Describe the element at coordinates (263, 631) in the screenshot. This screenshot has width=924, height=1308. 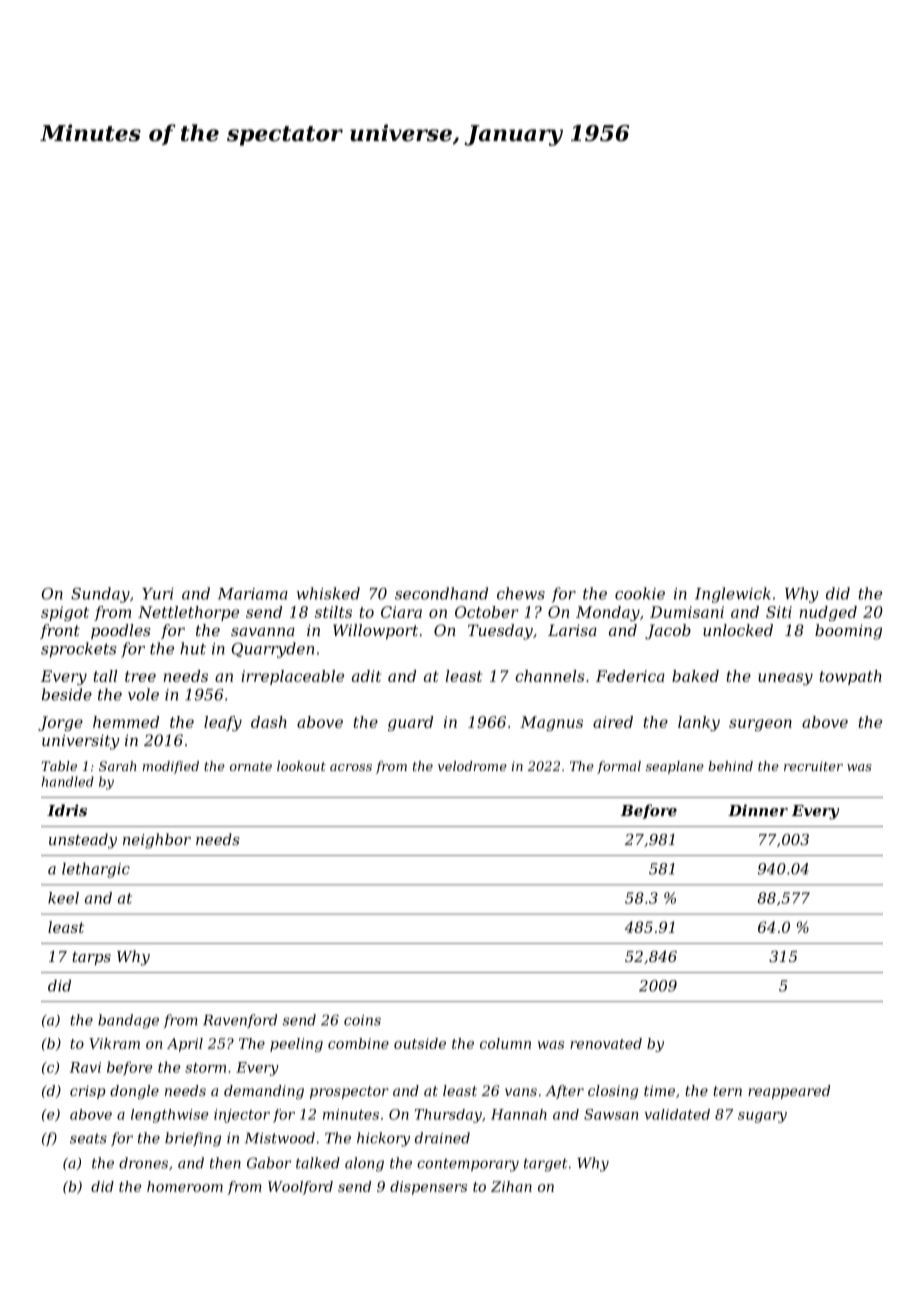
I see `savanna` at that location.
